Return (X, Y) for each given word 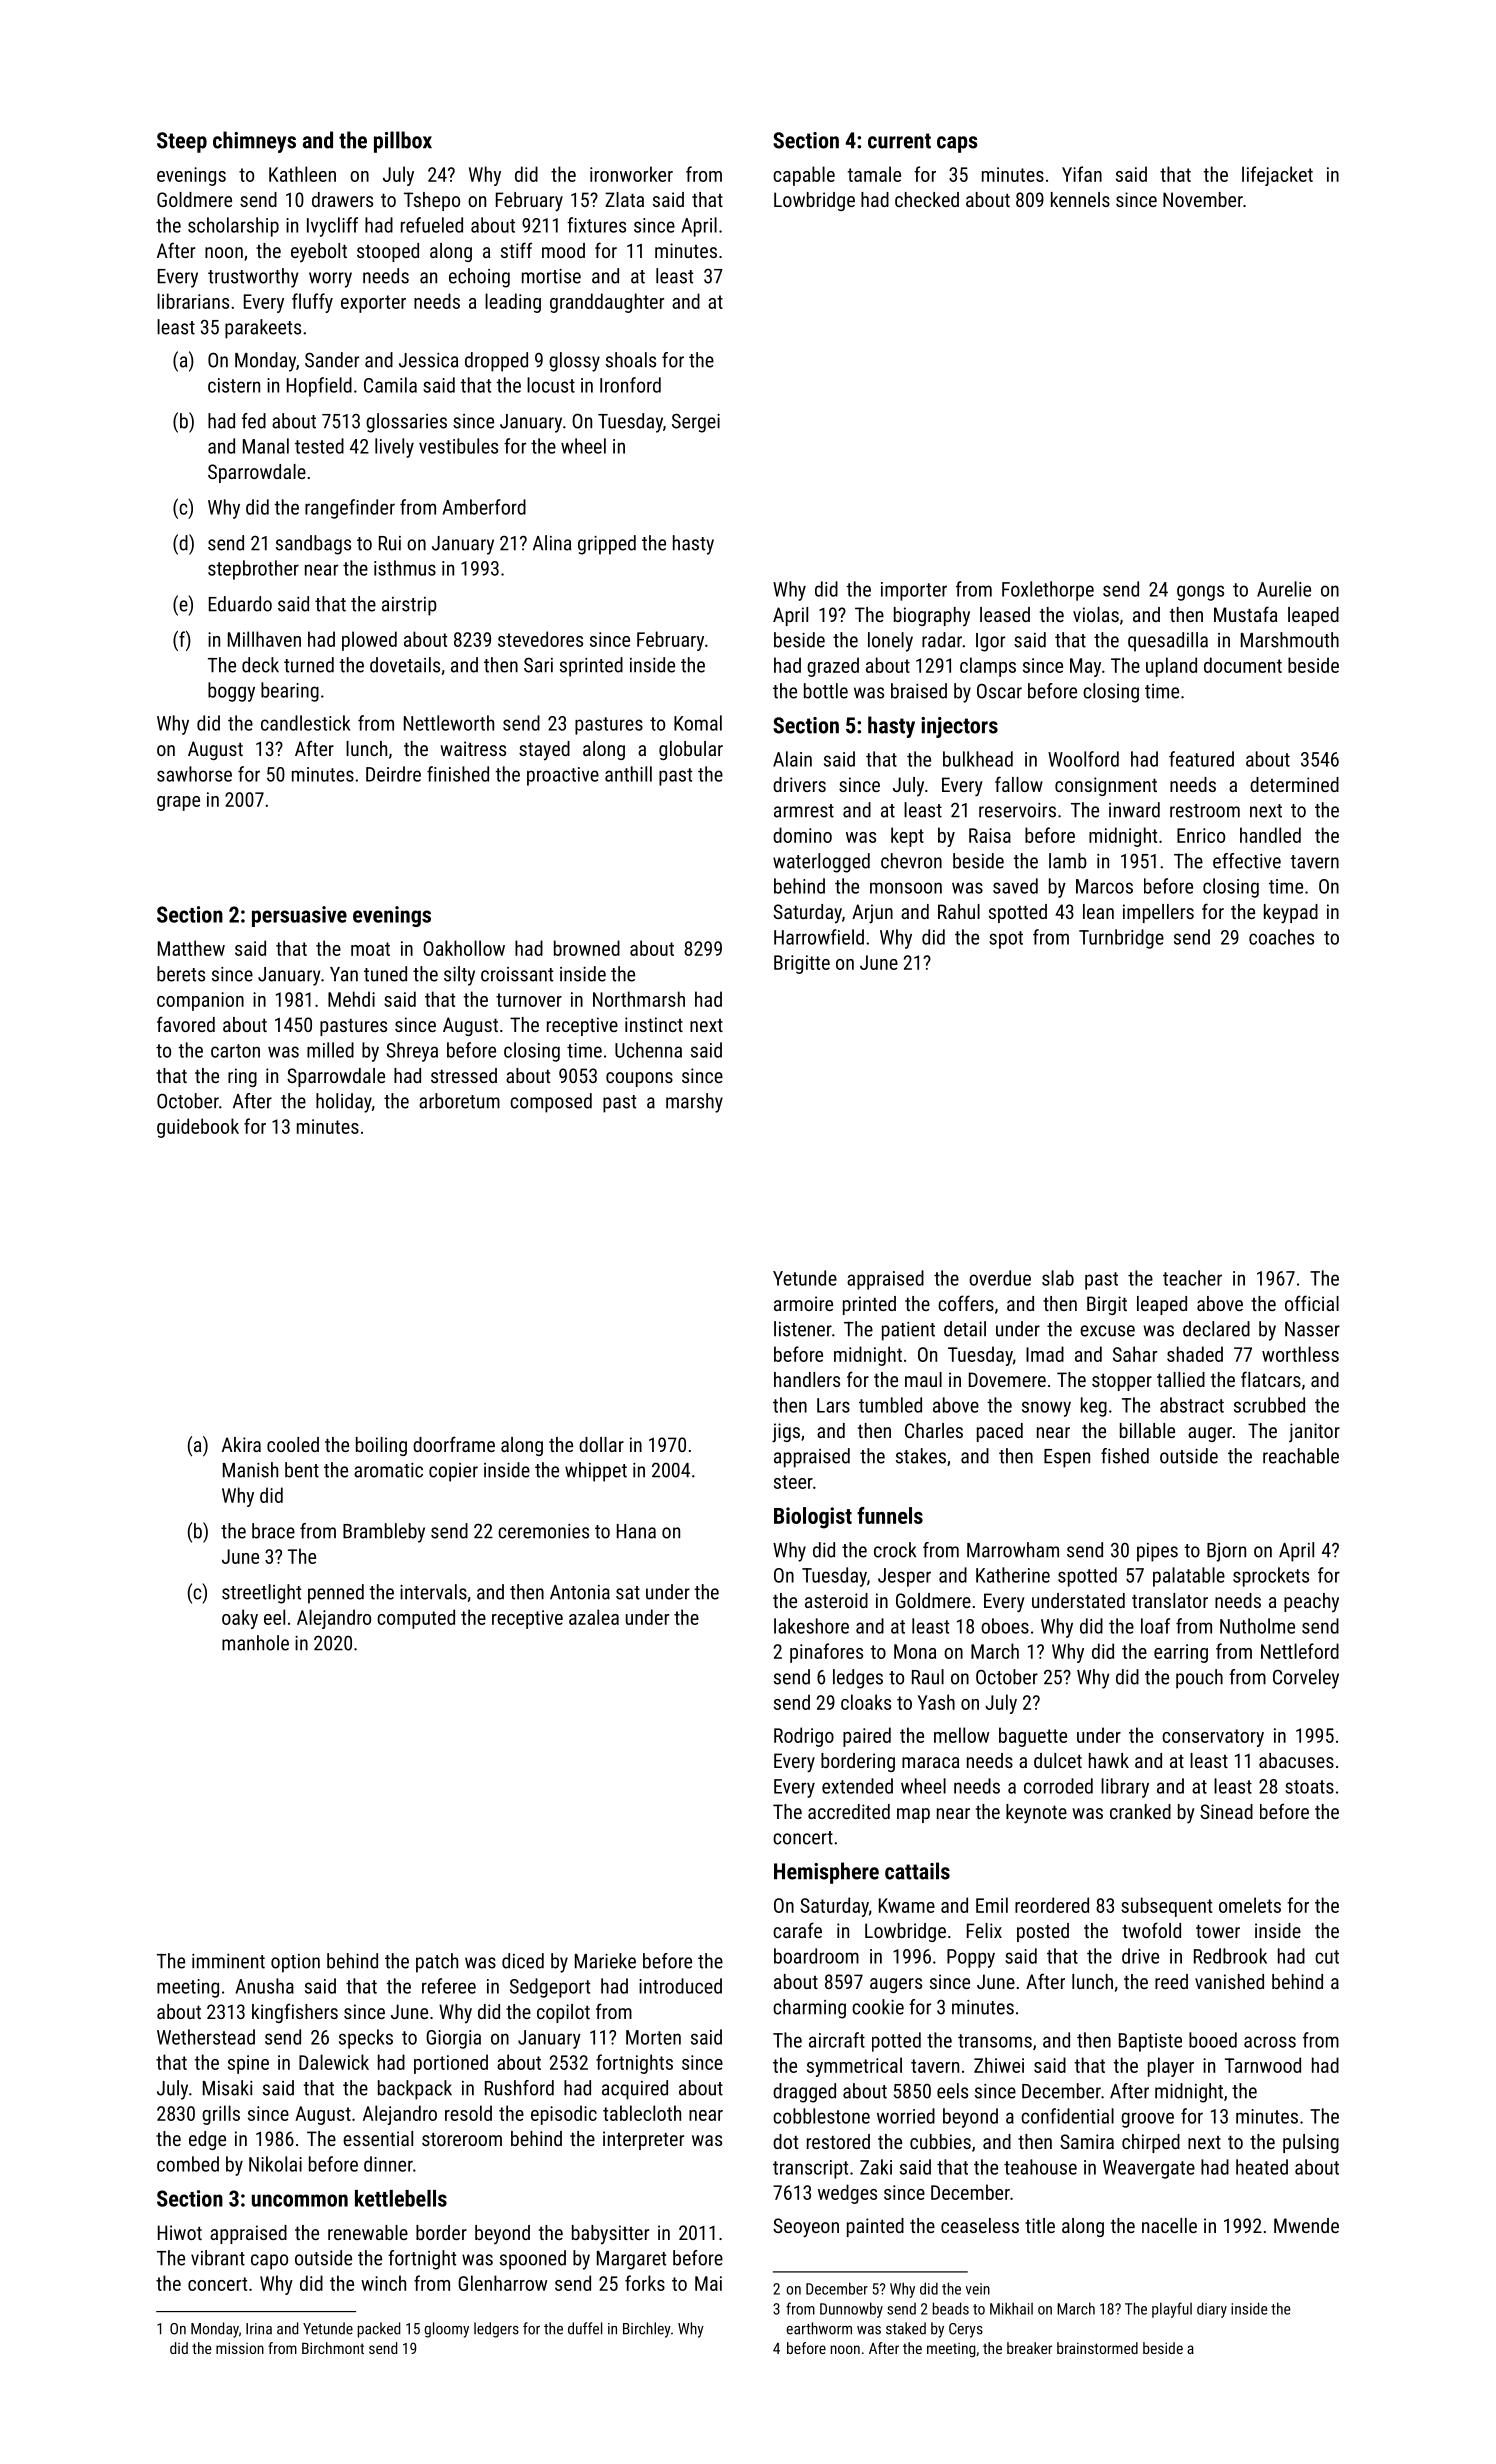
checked (927, 199)
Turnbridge (1121, 939)
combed (188, 2164)
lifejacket (1277, 176)
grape (178, 803)
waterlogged (821, 863)
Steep (182, 142)
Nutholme (1257, 1626)
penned (336, 1594)
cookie (878, 2007)
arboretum (459, 1101)
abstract (1192, 1405)
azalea (594, 1617)
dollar (601, 1444)
